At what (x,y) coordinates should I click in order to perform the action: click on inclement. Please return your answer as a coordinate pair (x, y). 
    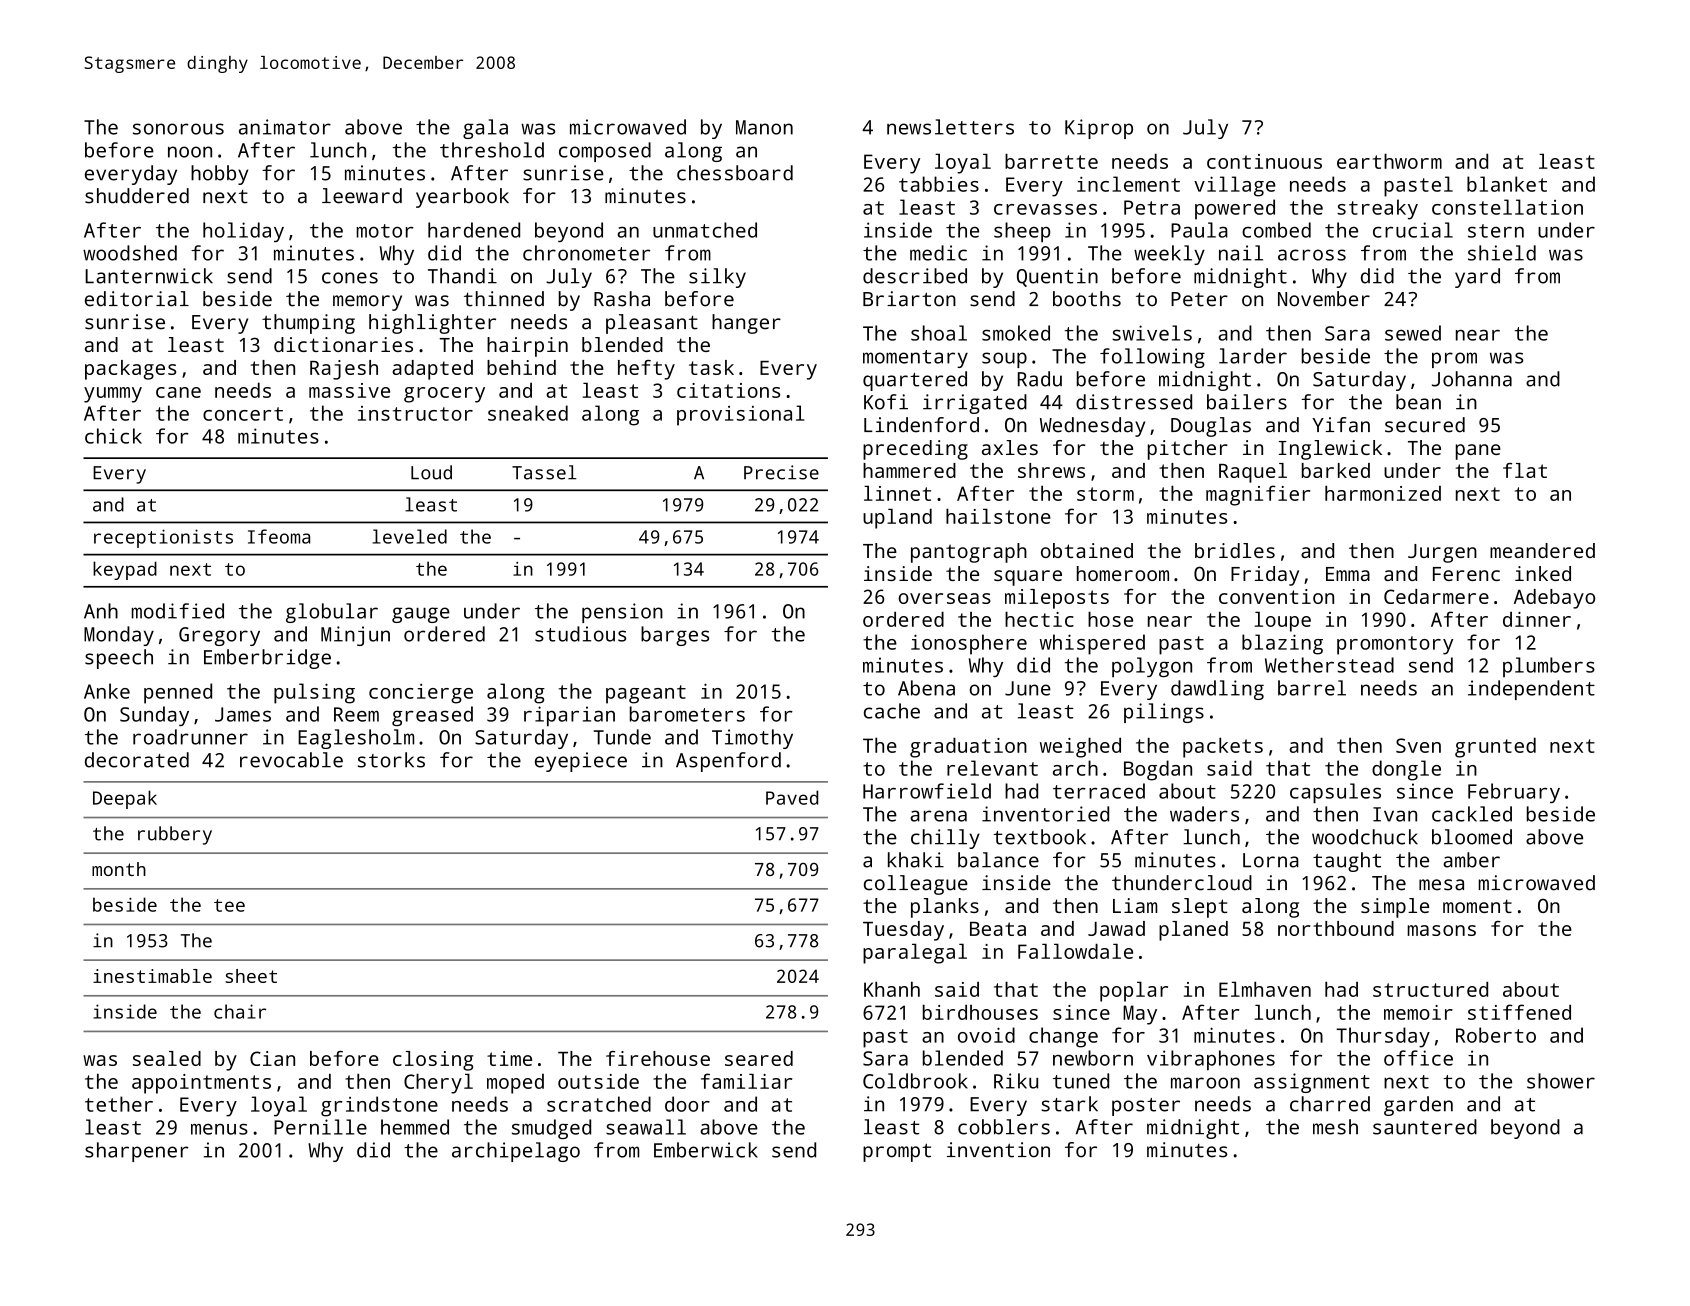
    Looking at the image, I should click on (1128, 184).
